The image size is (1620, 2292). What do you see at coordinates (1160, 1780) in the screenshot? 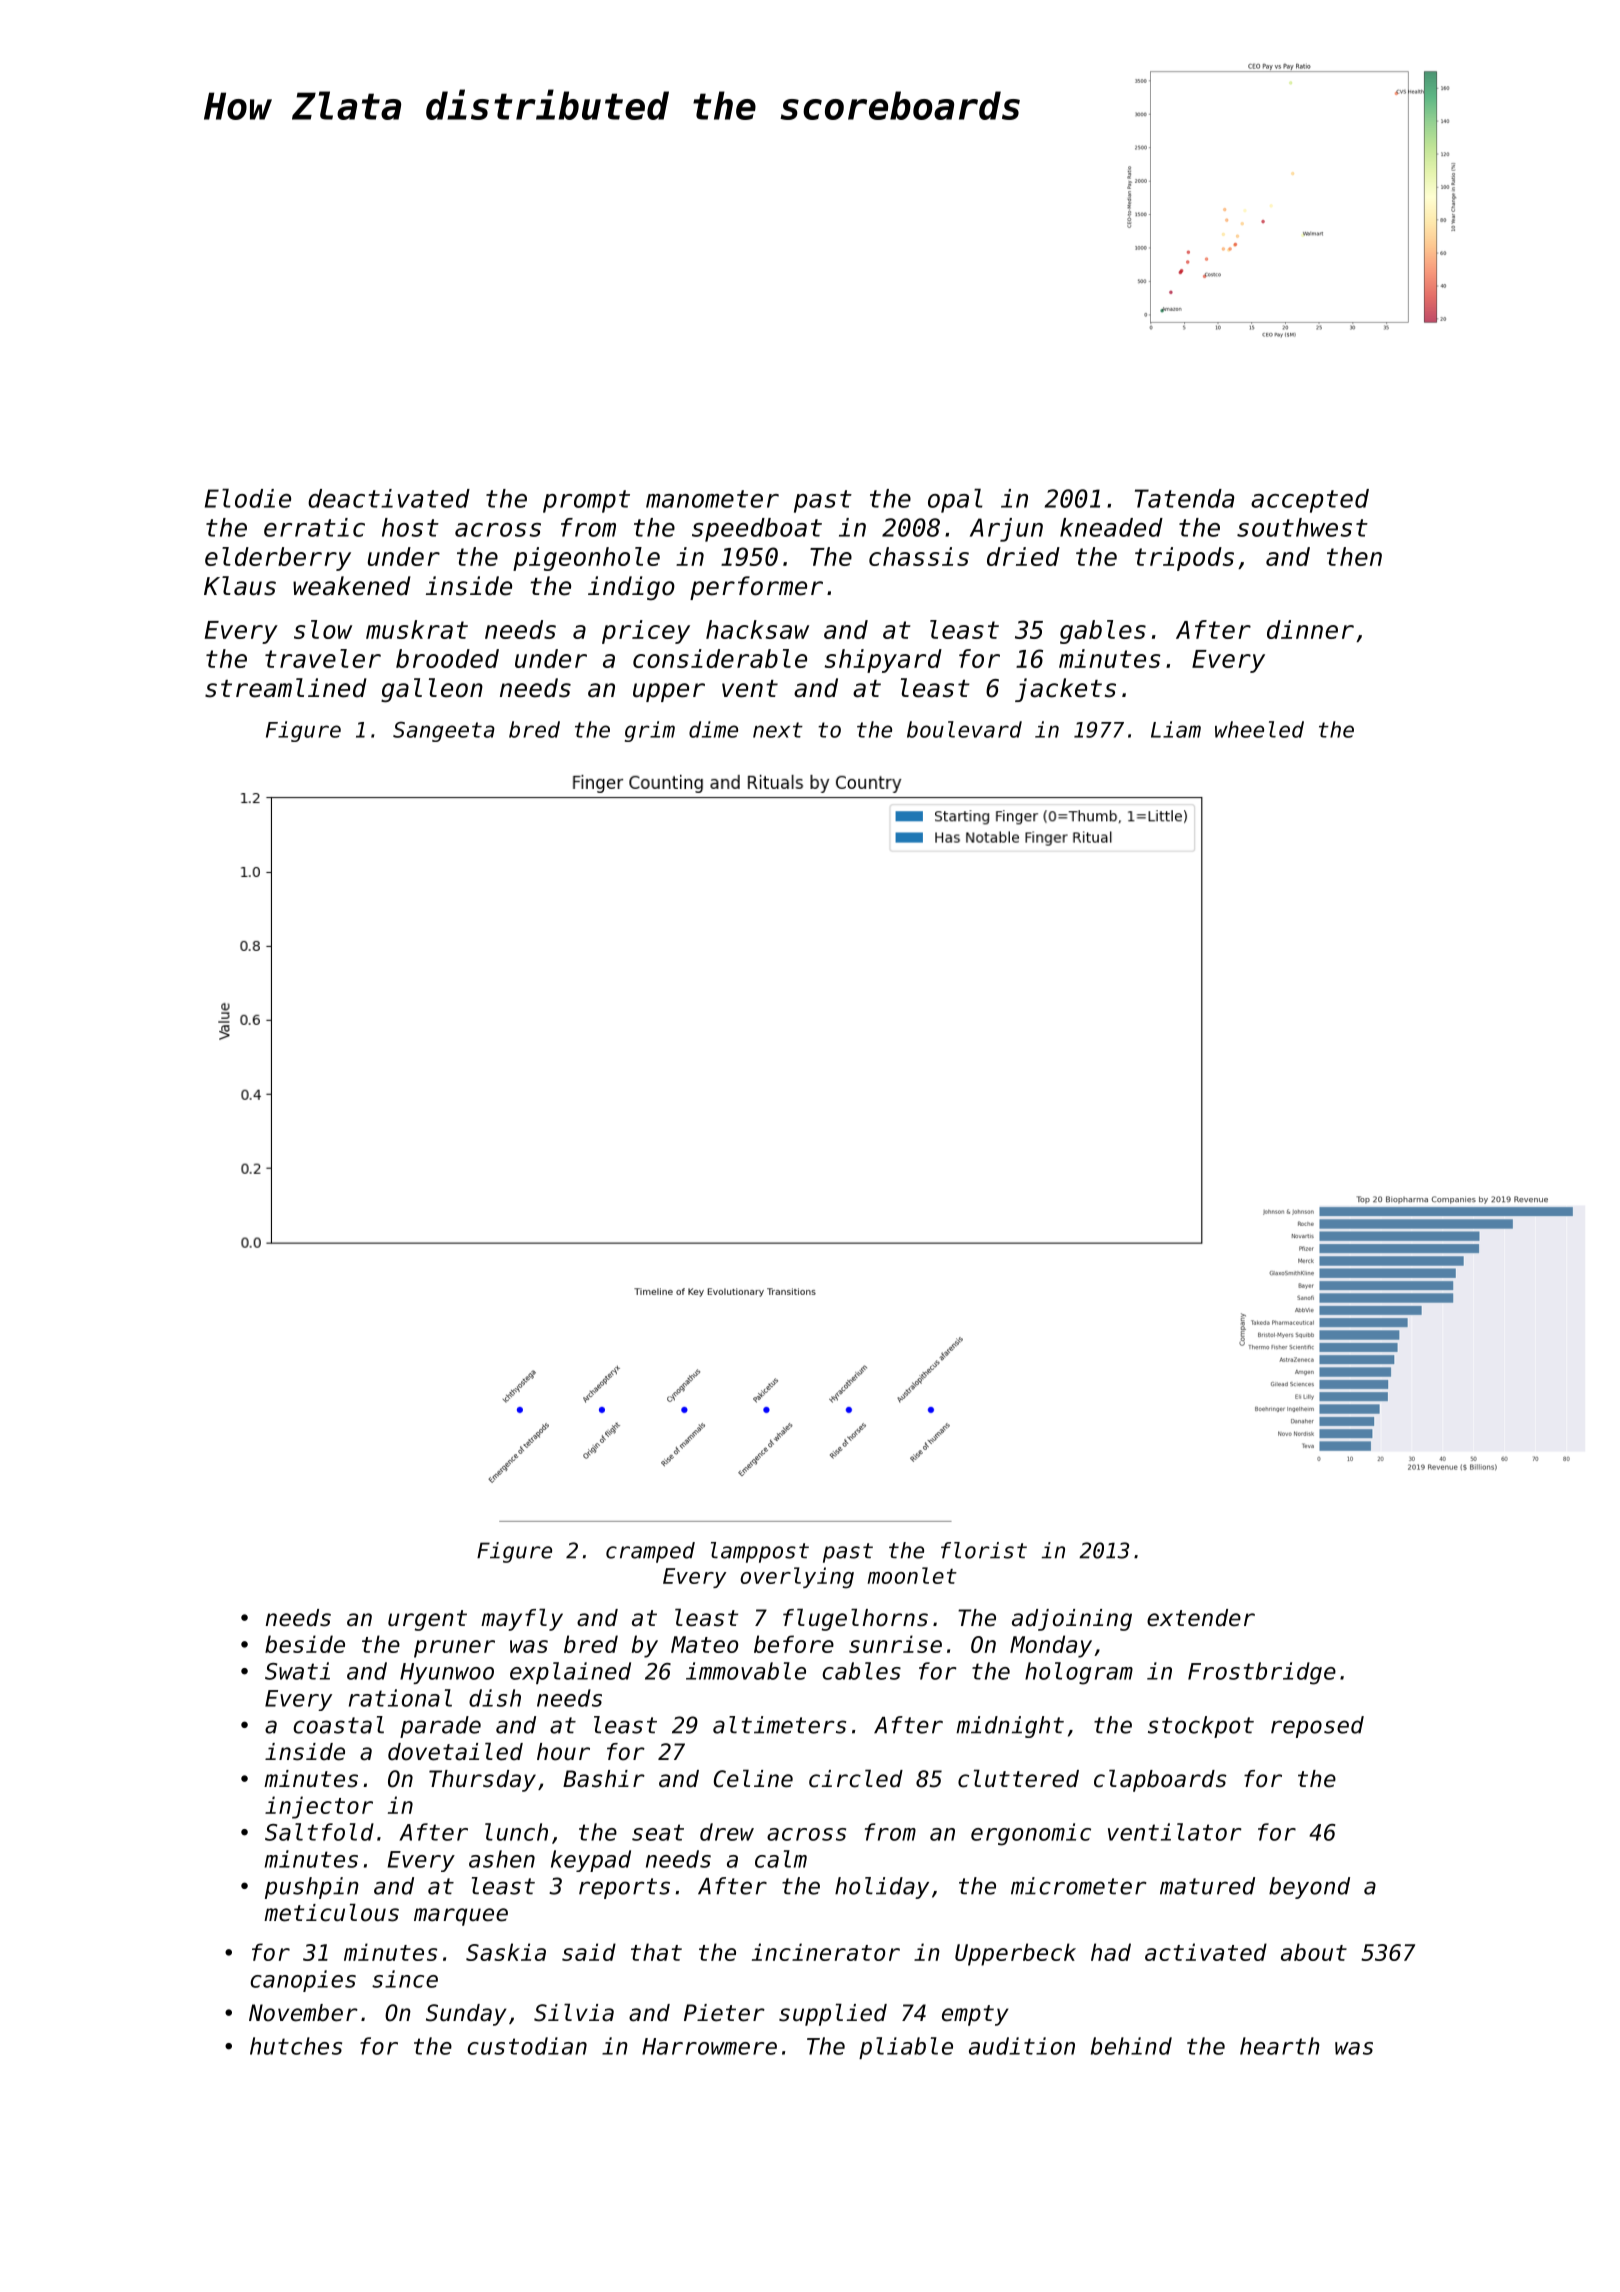
I see `clapboards` at bounding box center [1160, 1780].
